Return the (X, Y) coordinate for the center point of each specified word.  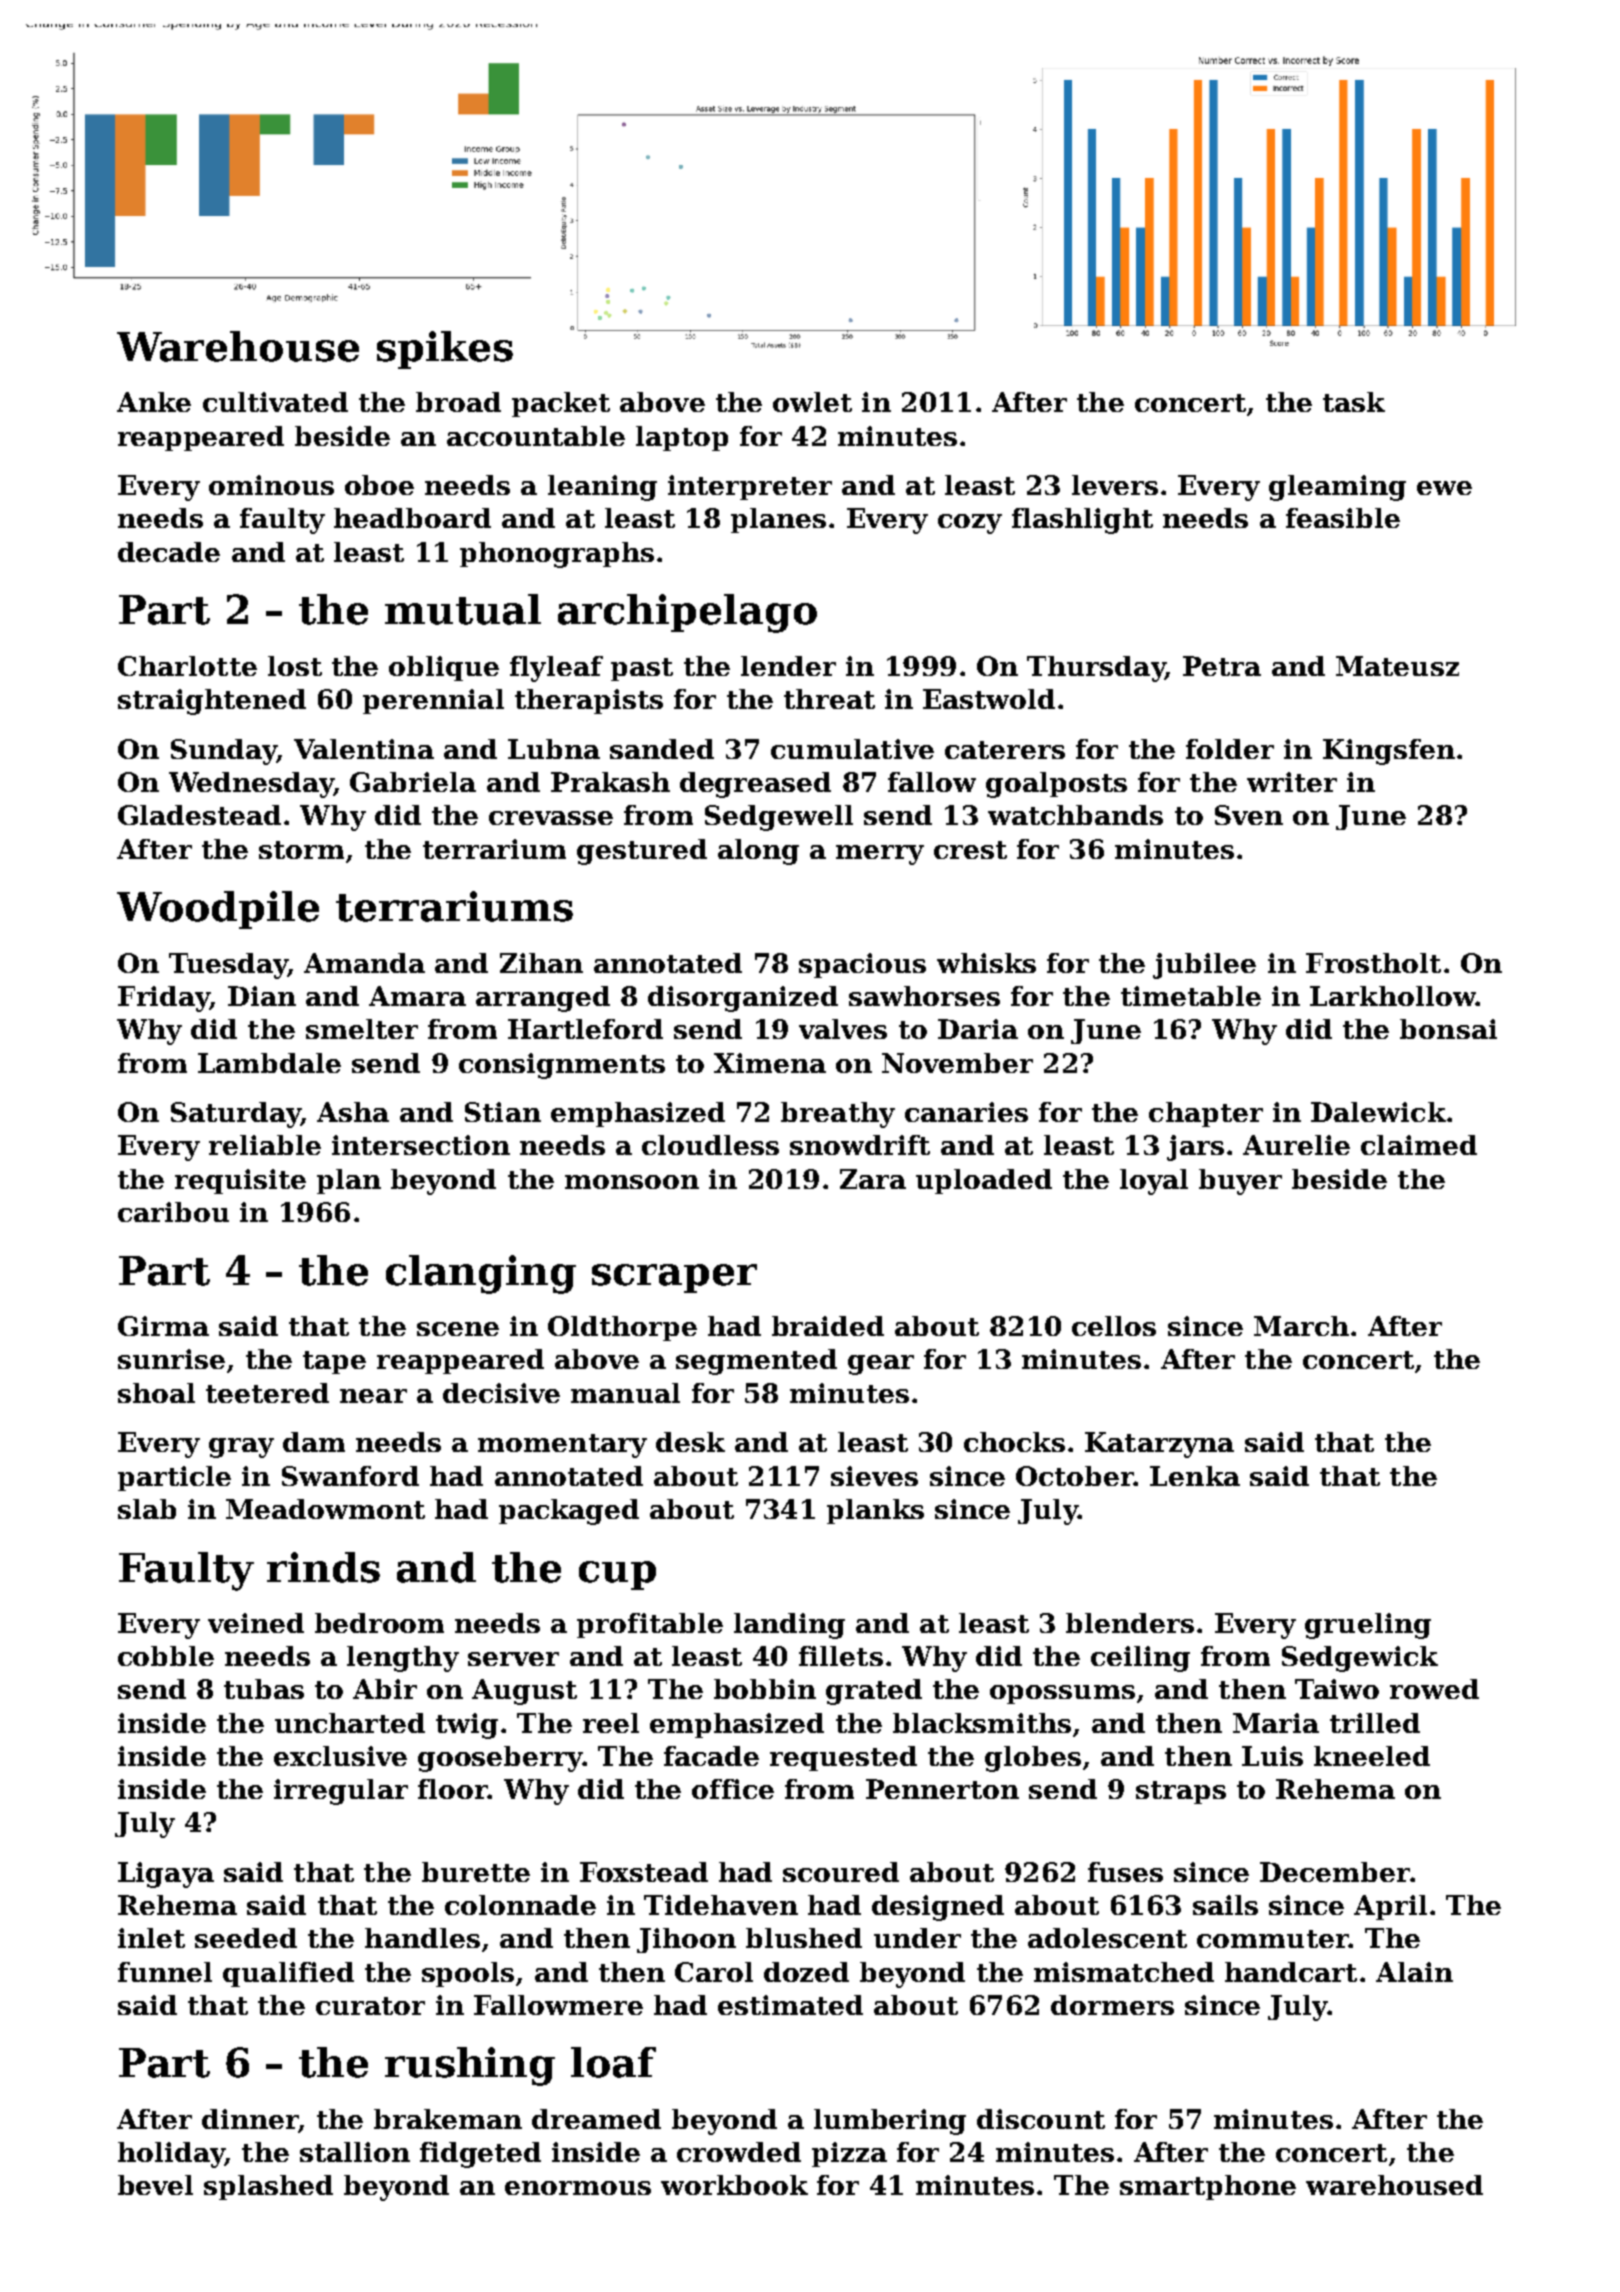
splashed (268, 2187)
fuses (1125, 1872)
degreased (755, 785)
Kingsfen (1389, 752)
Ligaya (166, 1875)
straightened (212, 702)
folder (1230, 749)
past (642, 669)
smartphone (1208, 2187)
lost (295, 666)
